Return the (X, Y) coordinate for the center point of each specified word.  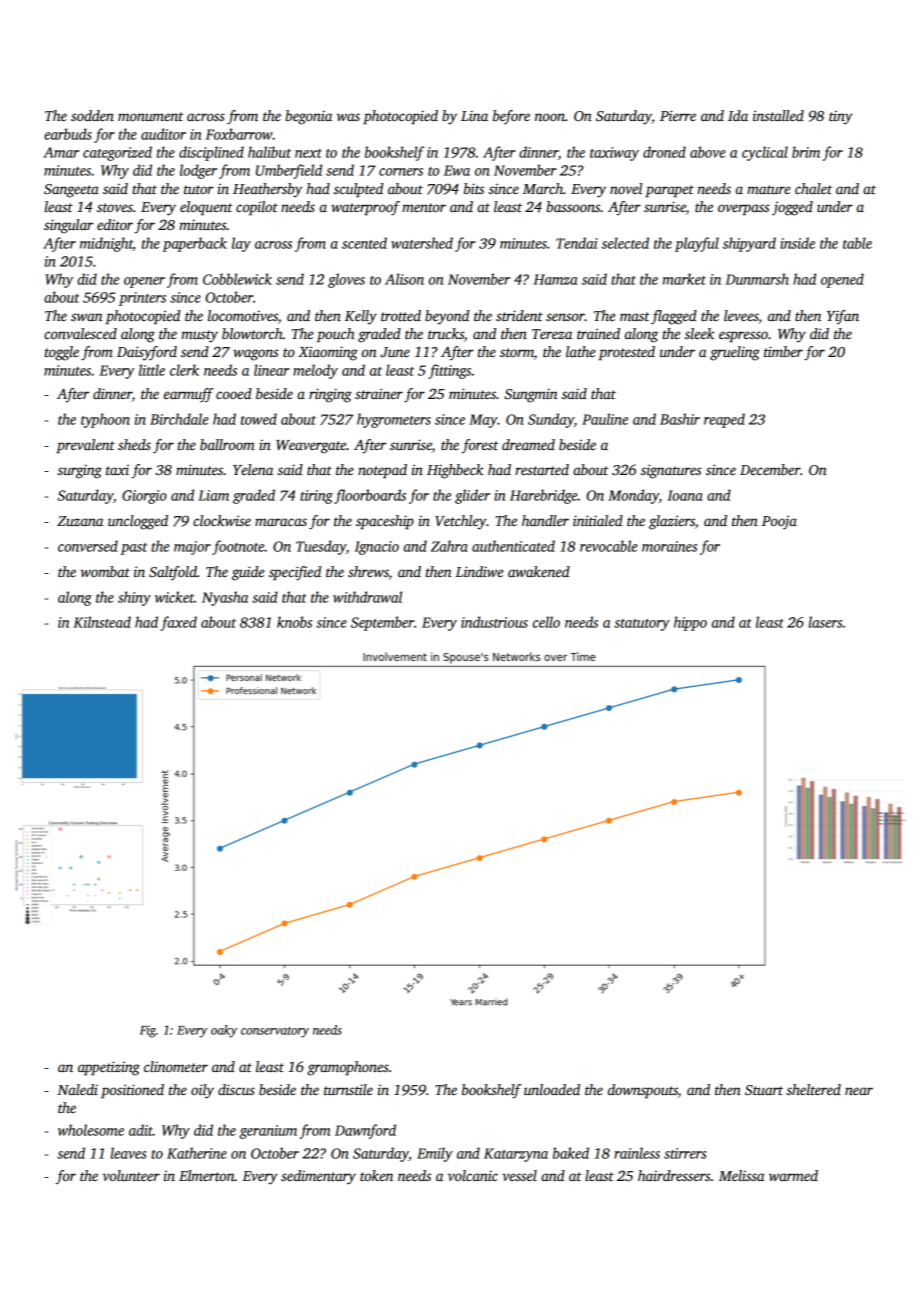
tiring (316, 497)
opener (144, 282)
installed (778, 115)
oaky (224, 1031)
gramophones (348, 1068)
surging (79, 471)
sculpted (358, 190)
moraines (669, 546)
